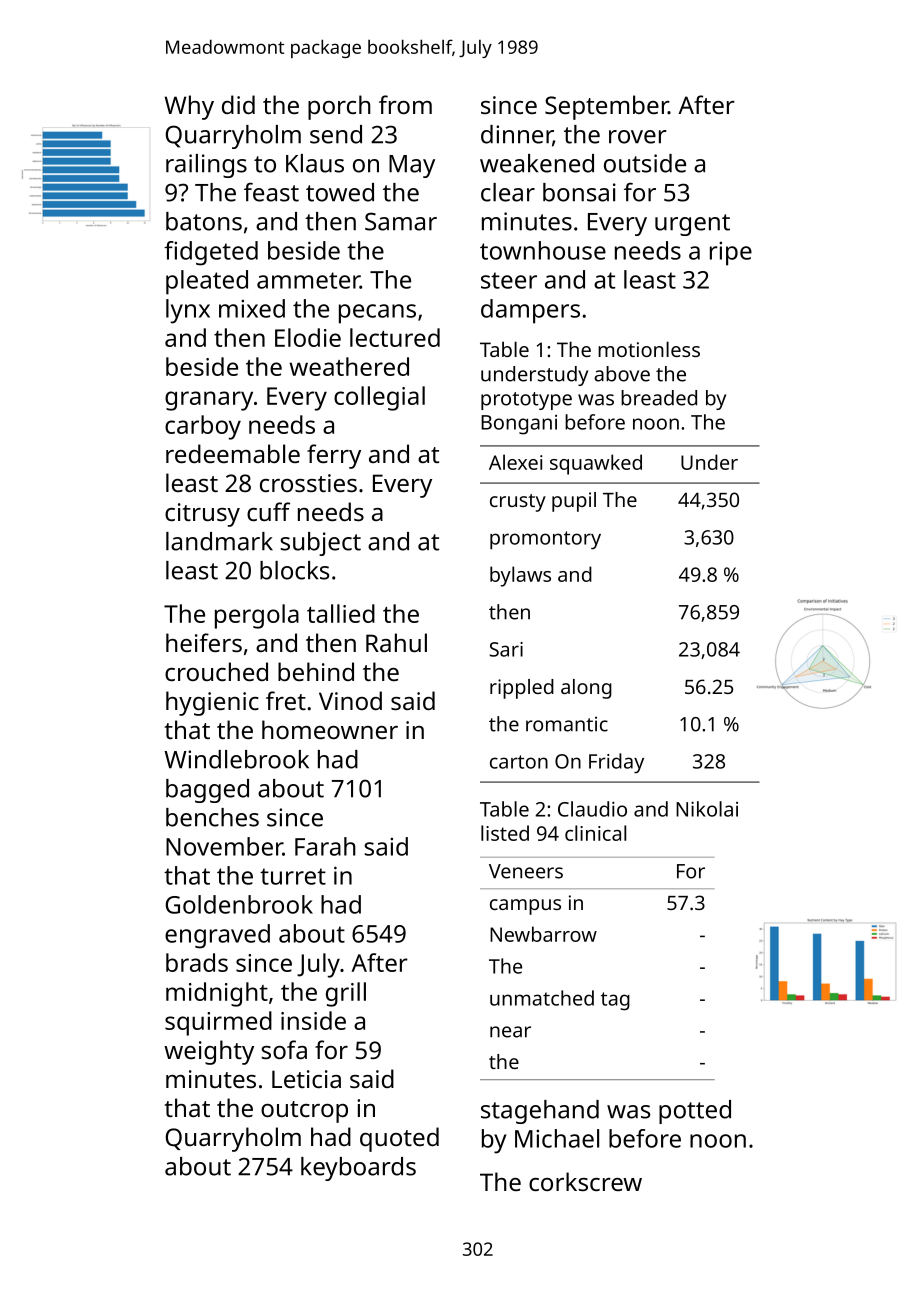  Describe the element at coordinates (519, 425) in the image. I see `Bongani` at that location.
